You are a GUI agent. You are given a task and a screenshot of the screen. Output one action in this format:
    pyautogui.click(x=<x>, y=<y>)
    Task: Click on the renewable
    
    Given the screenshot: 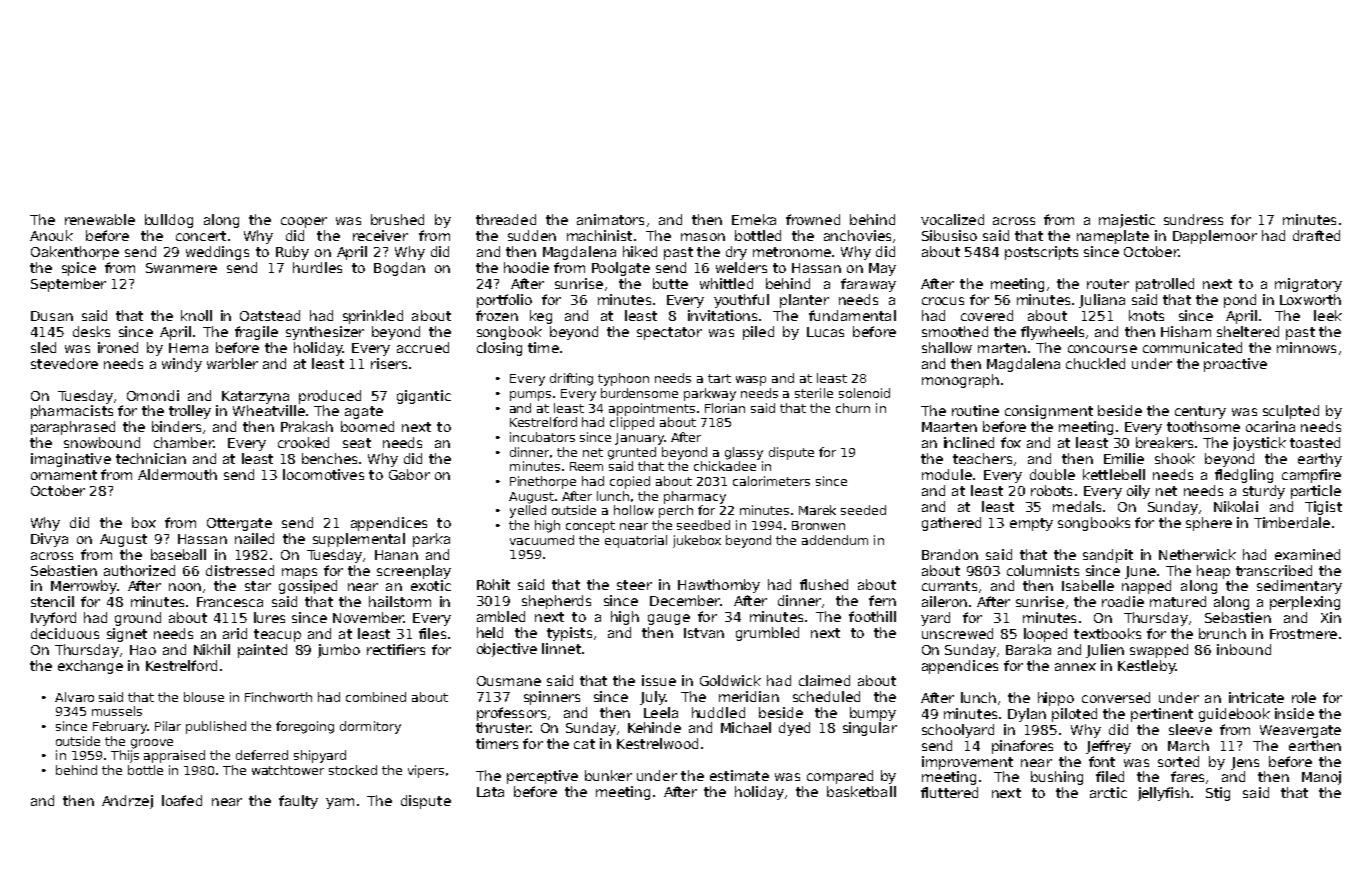 What is the action you would take?
    pyautogui.click(x=100, y=219)
